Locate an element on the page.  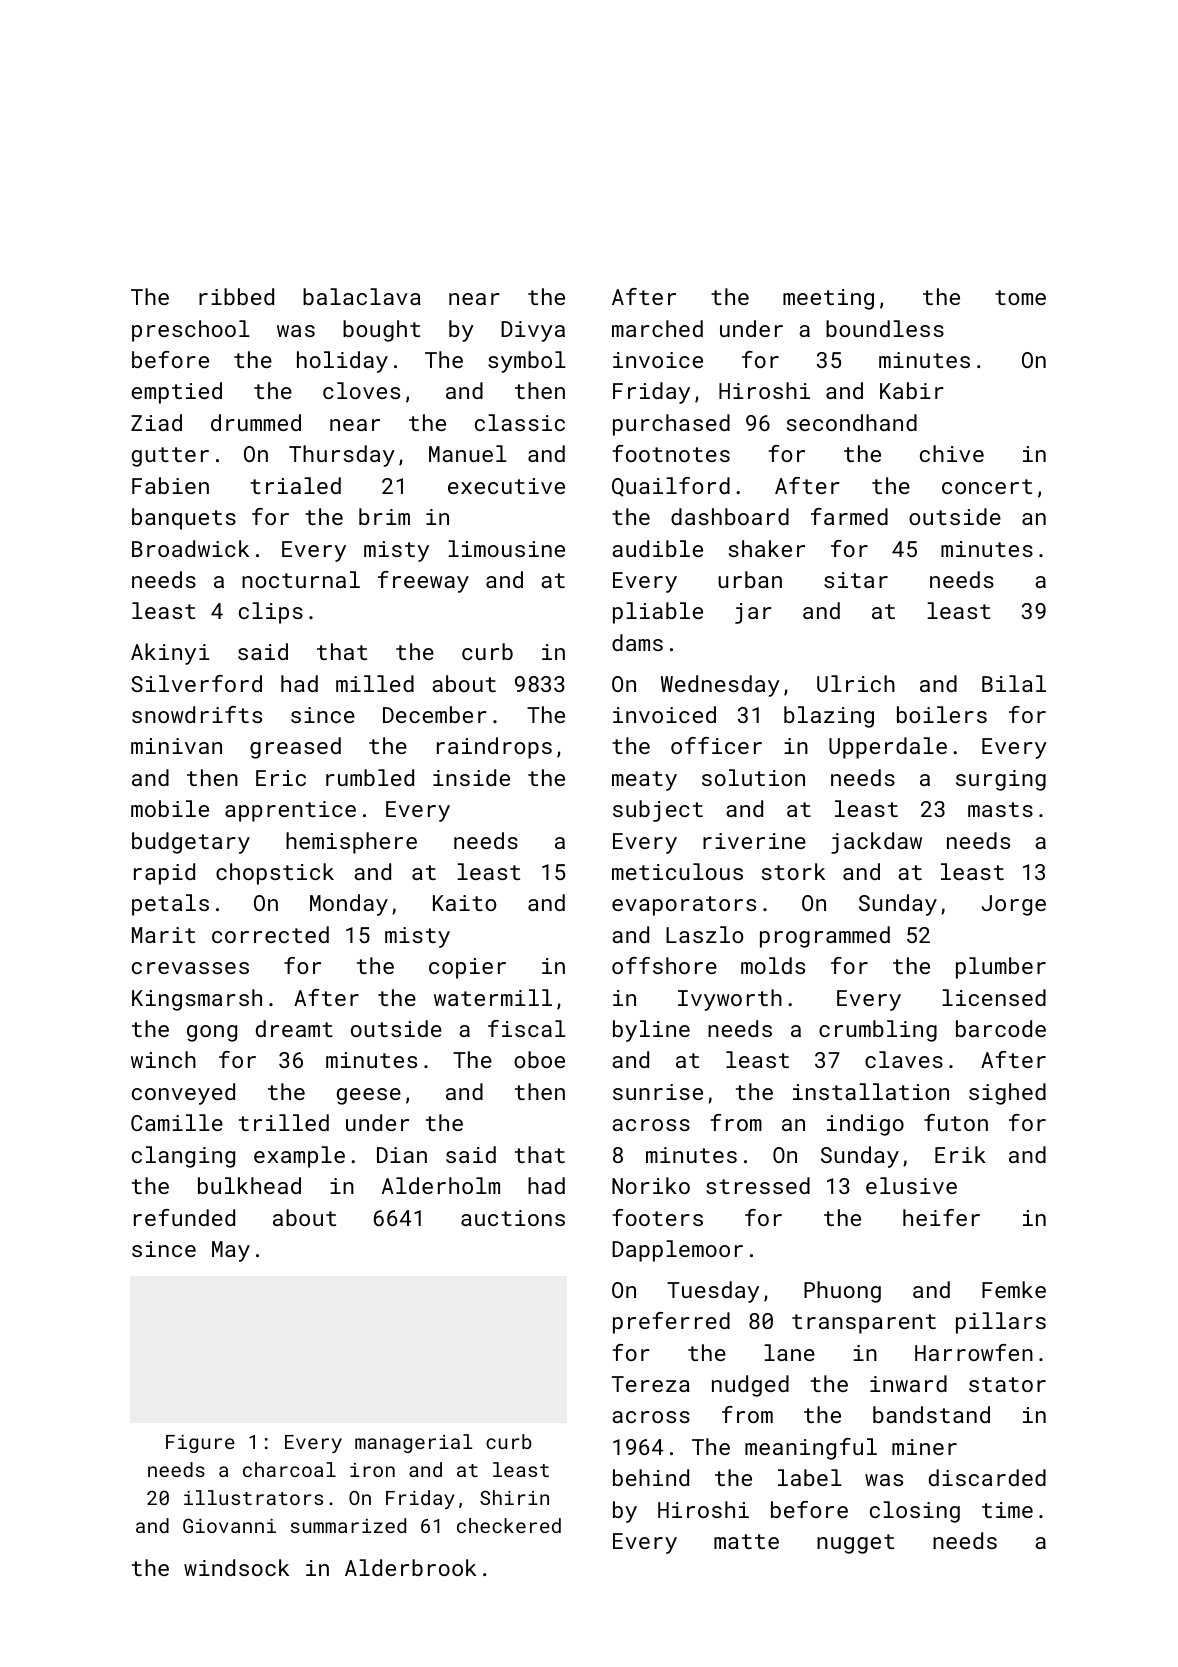
Alderbrook is located at coordinates (410, 1567).
